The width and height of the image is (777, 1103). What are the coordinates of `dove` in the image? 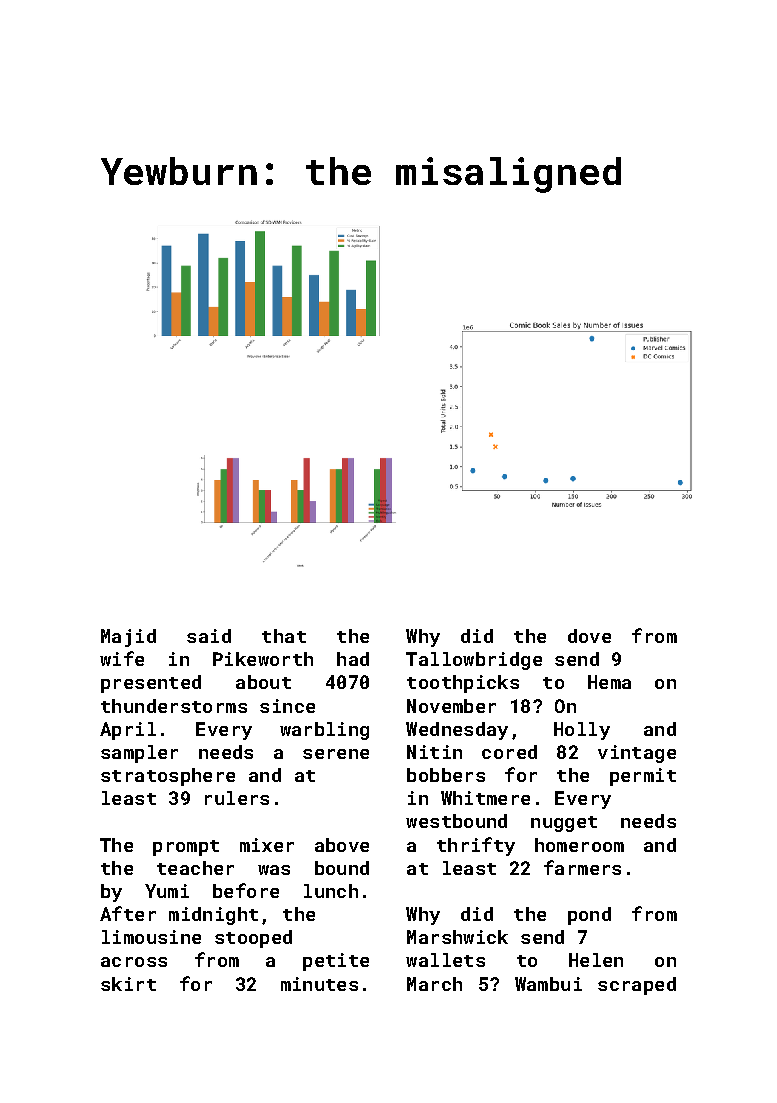 It's located at (589, 636).
